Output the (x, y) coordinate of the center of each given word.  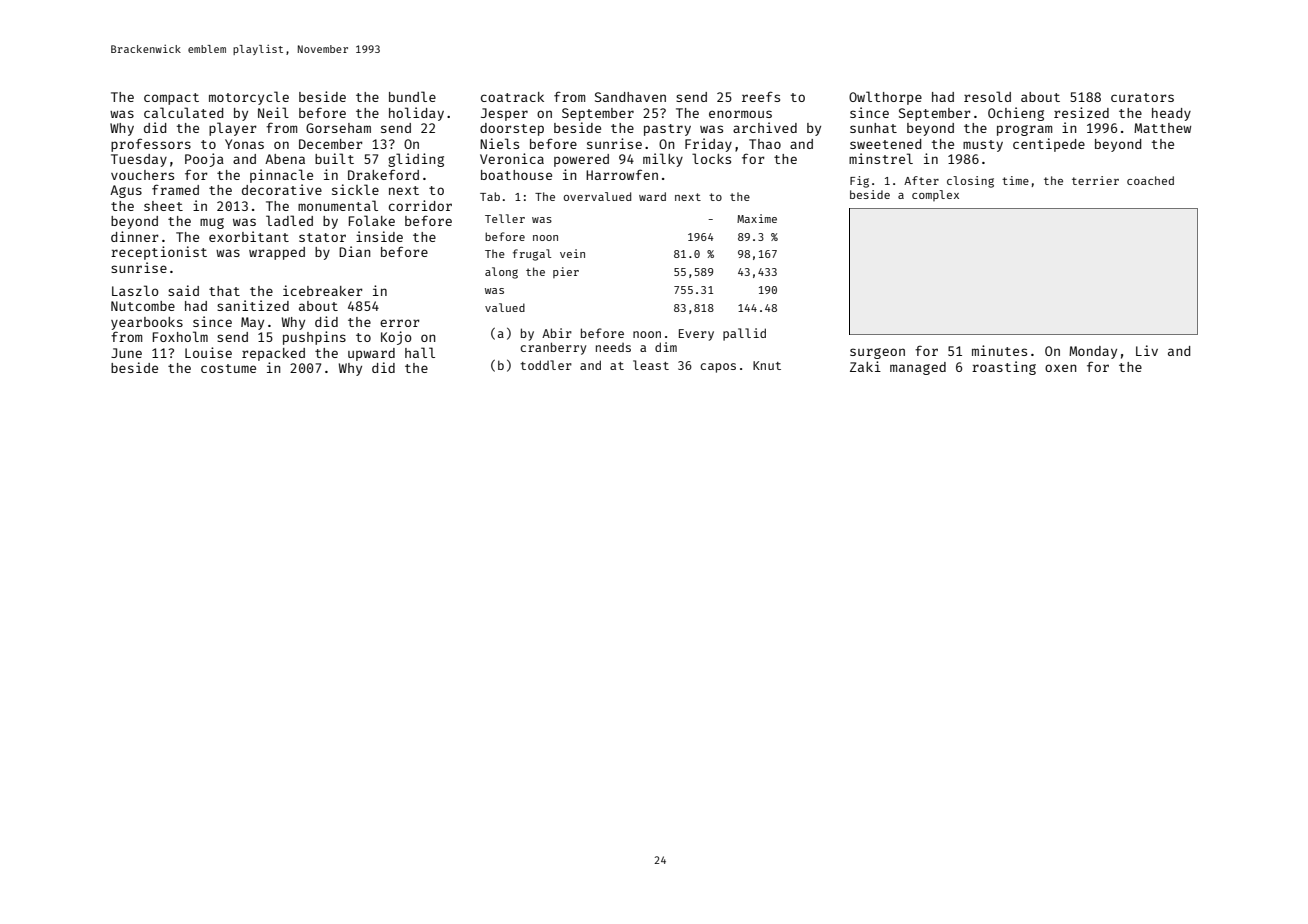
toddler (546, 365)
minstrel (881, 158)
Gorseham (338, 128)
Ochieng (1016, 114)
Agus (126, 191)
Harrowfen (622, 174)
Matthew (1162, 128)
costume (228, 368)
